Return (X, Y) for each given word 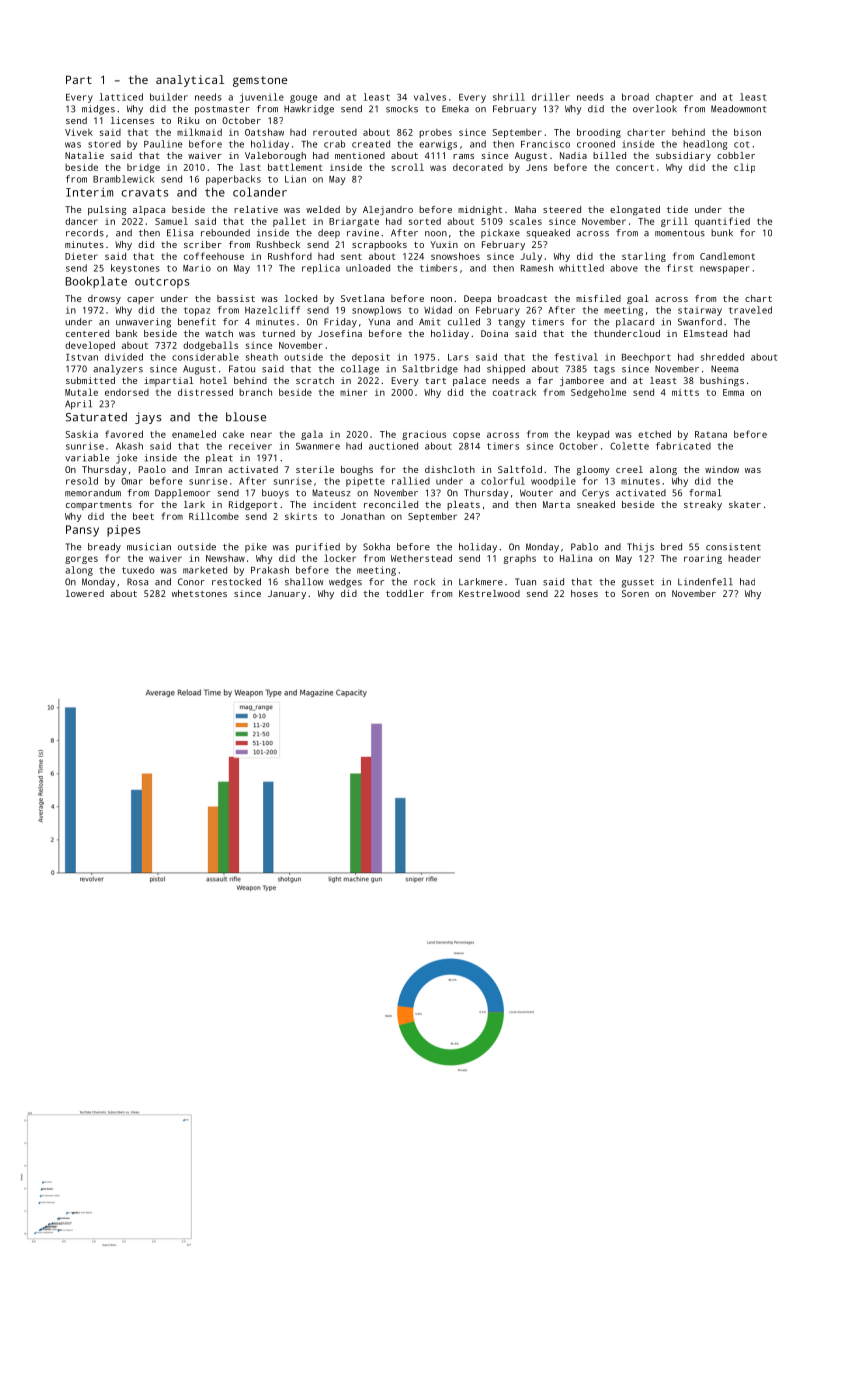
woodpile (553, 482)
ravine (363, 233)
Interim (89, 192)
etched (654, 434)
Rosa (137, 582)
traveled (750, 310)
